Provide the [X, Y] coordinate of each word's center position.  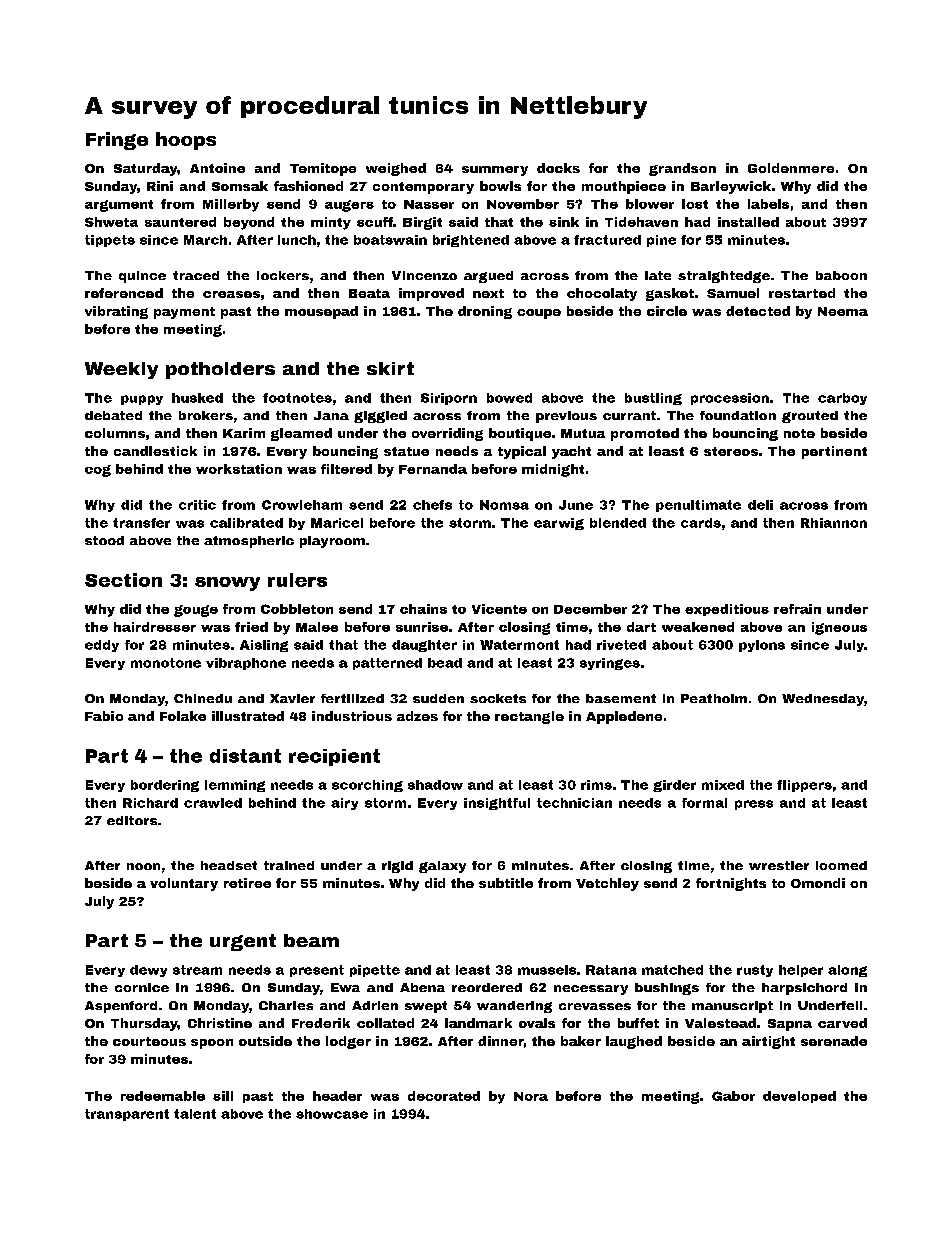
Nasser [429, 204]
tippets [110, 241]
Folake [183, 716]
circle [667, 311]
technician [574, 803]
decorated [444, 1096]
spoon [212, 1044]
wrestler [779, 865]
